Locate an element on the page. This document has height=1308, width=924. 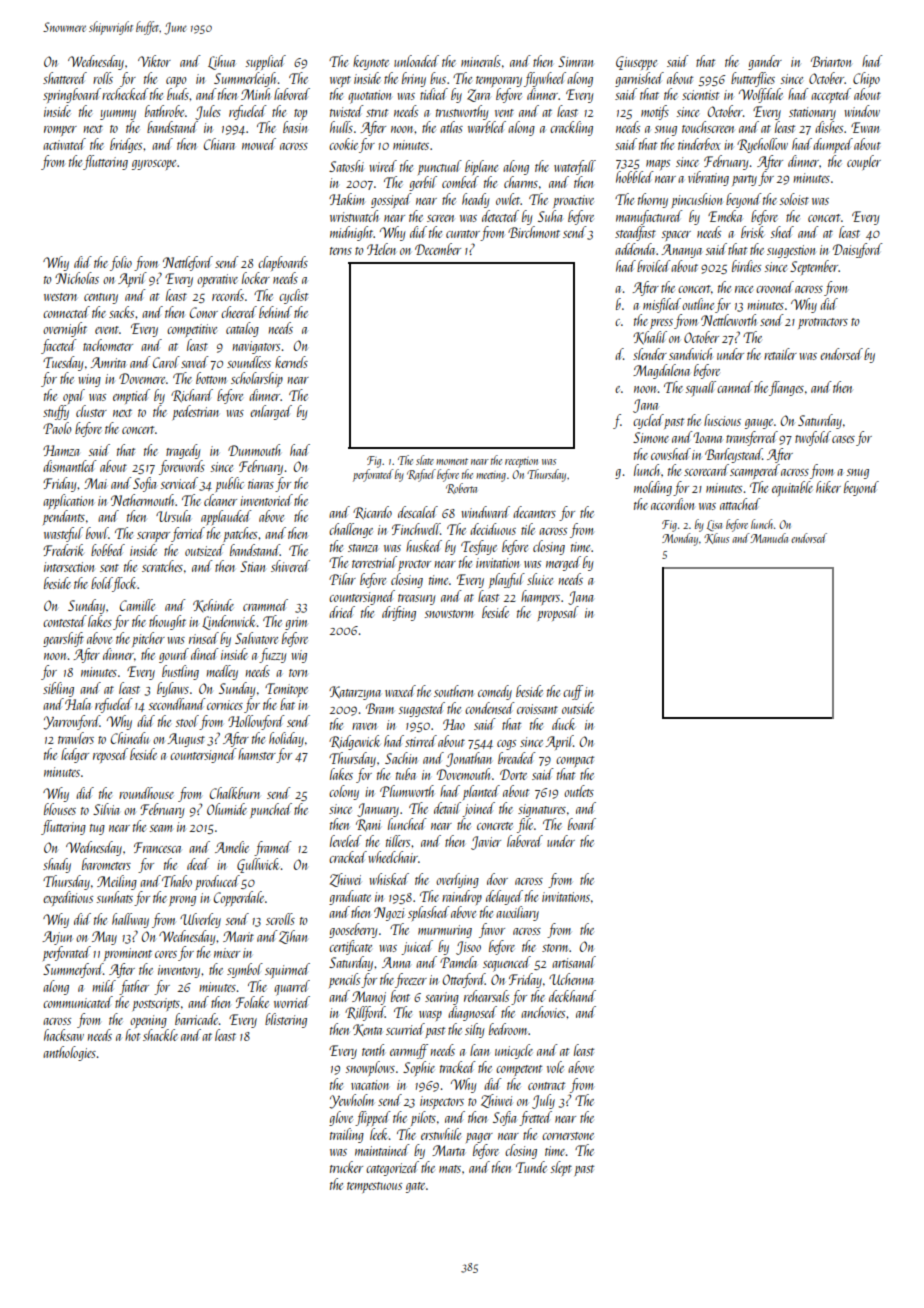
minerals is located at coordinates (481, 61).
